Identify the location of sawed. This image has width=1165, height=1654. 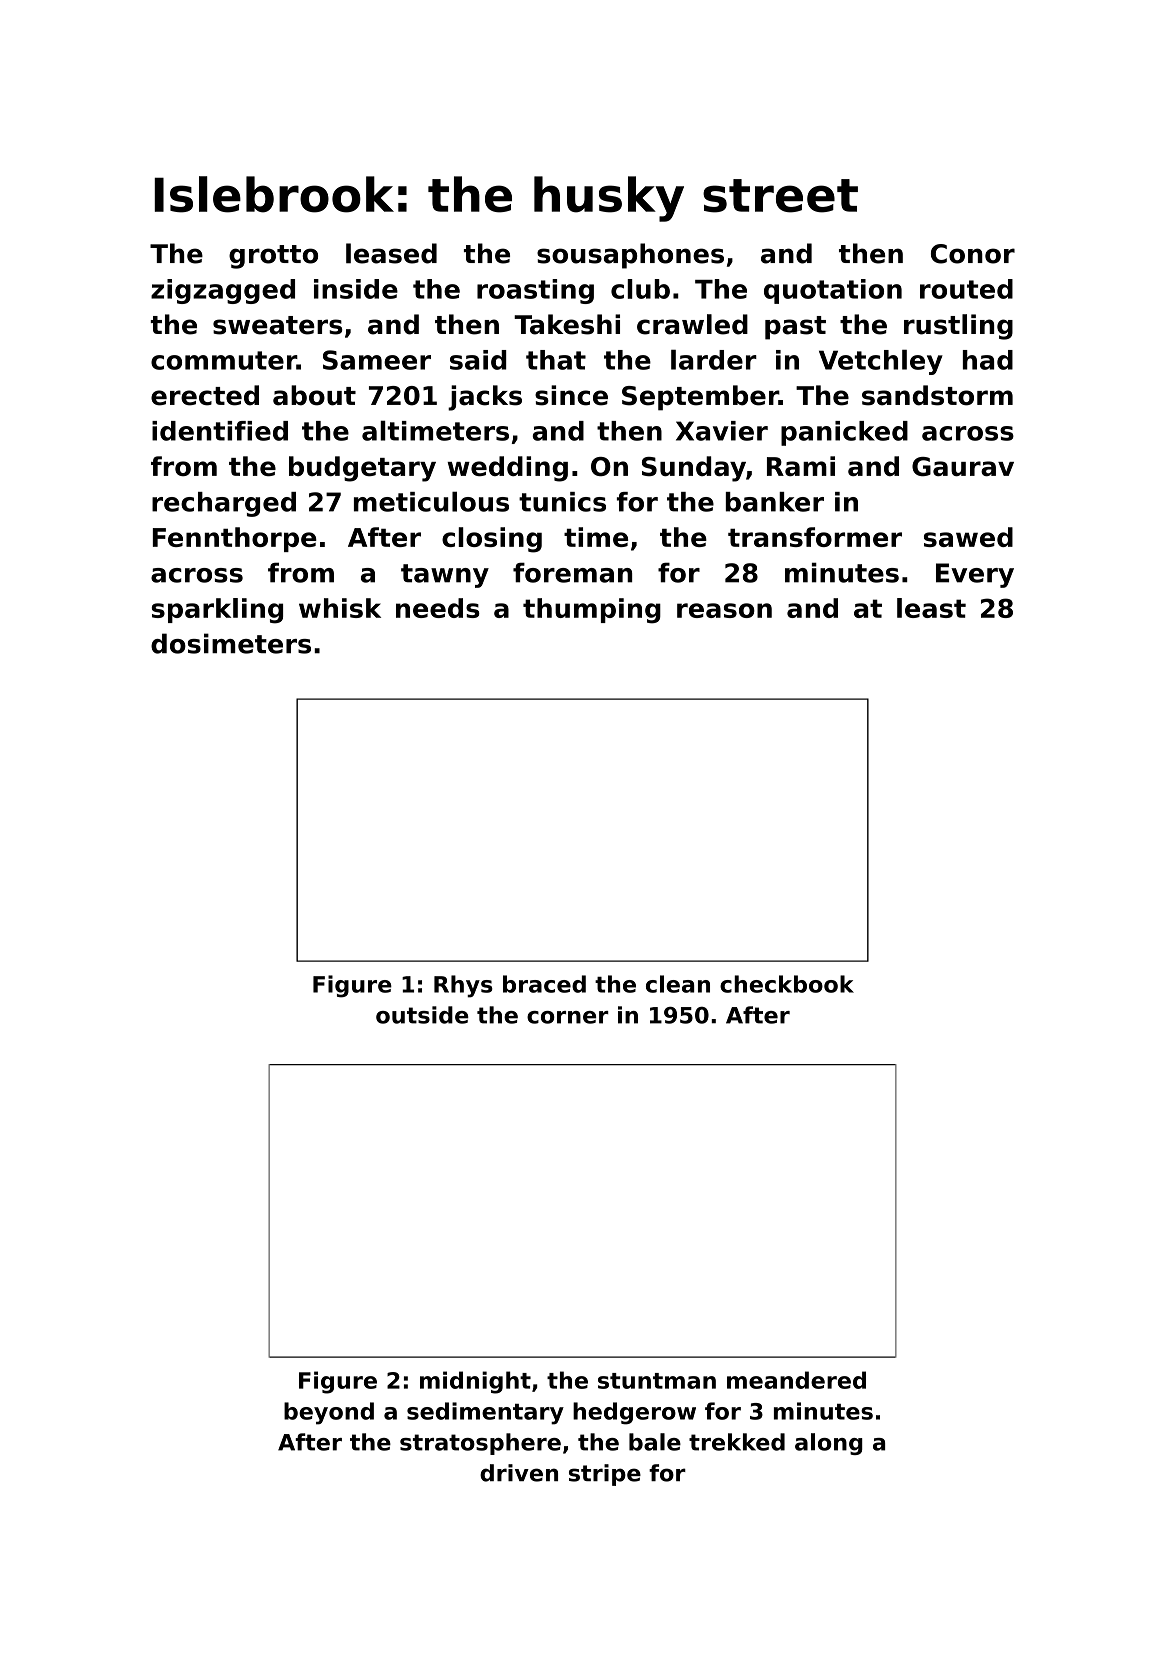
(968, 537).
